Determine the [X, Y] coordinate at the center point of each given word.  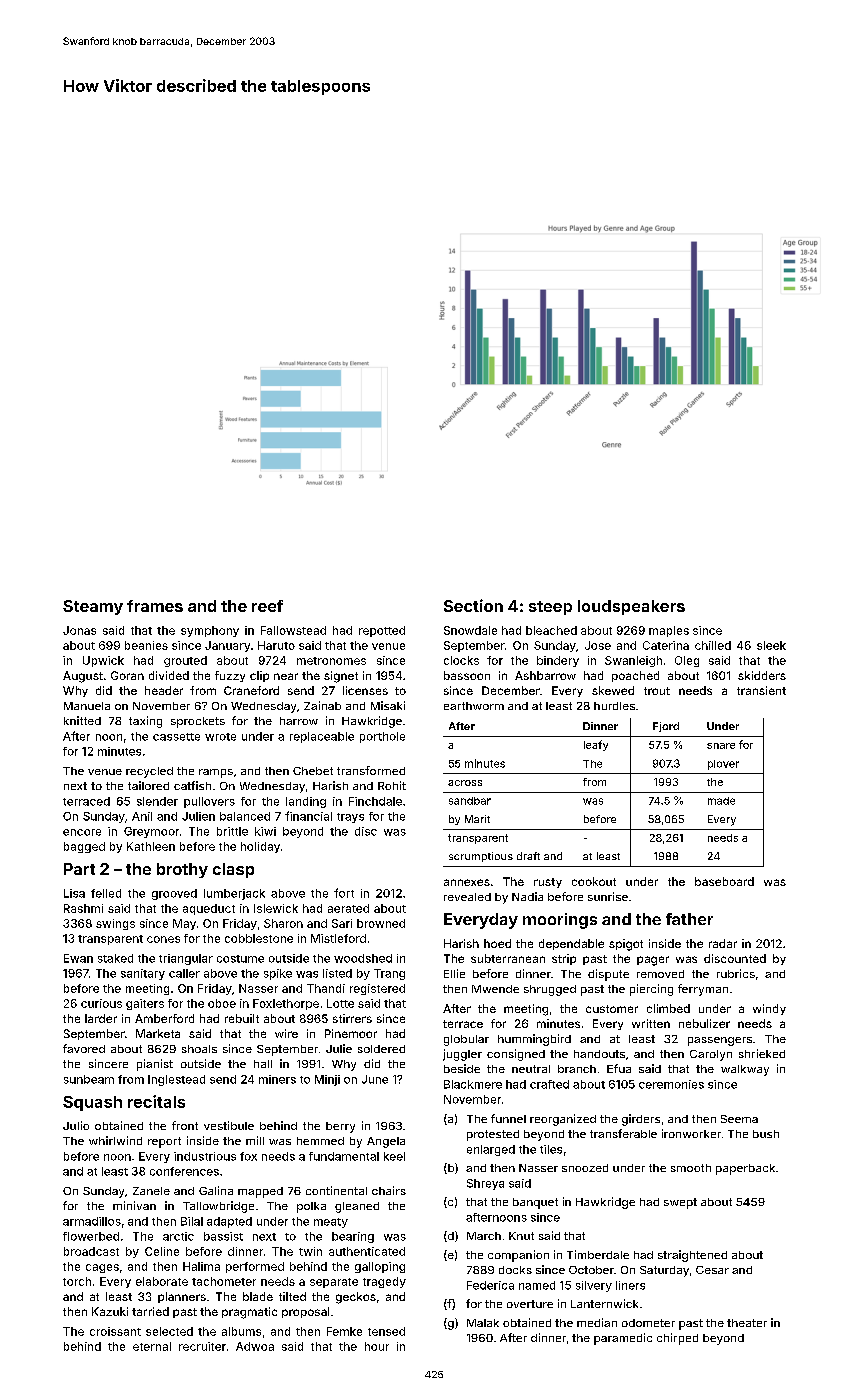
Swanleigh [633, 661]
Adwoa [255, 1346]
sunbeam [89, 1079]
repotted [382, 631]
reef [267, 606]
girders [641, 1120]
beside [462, 1068]
